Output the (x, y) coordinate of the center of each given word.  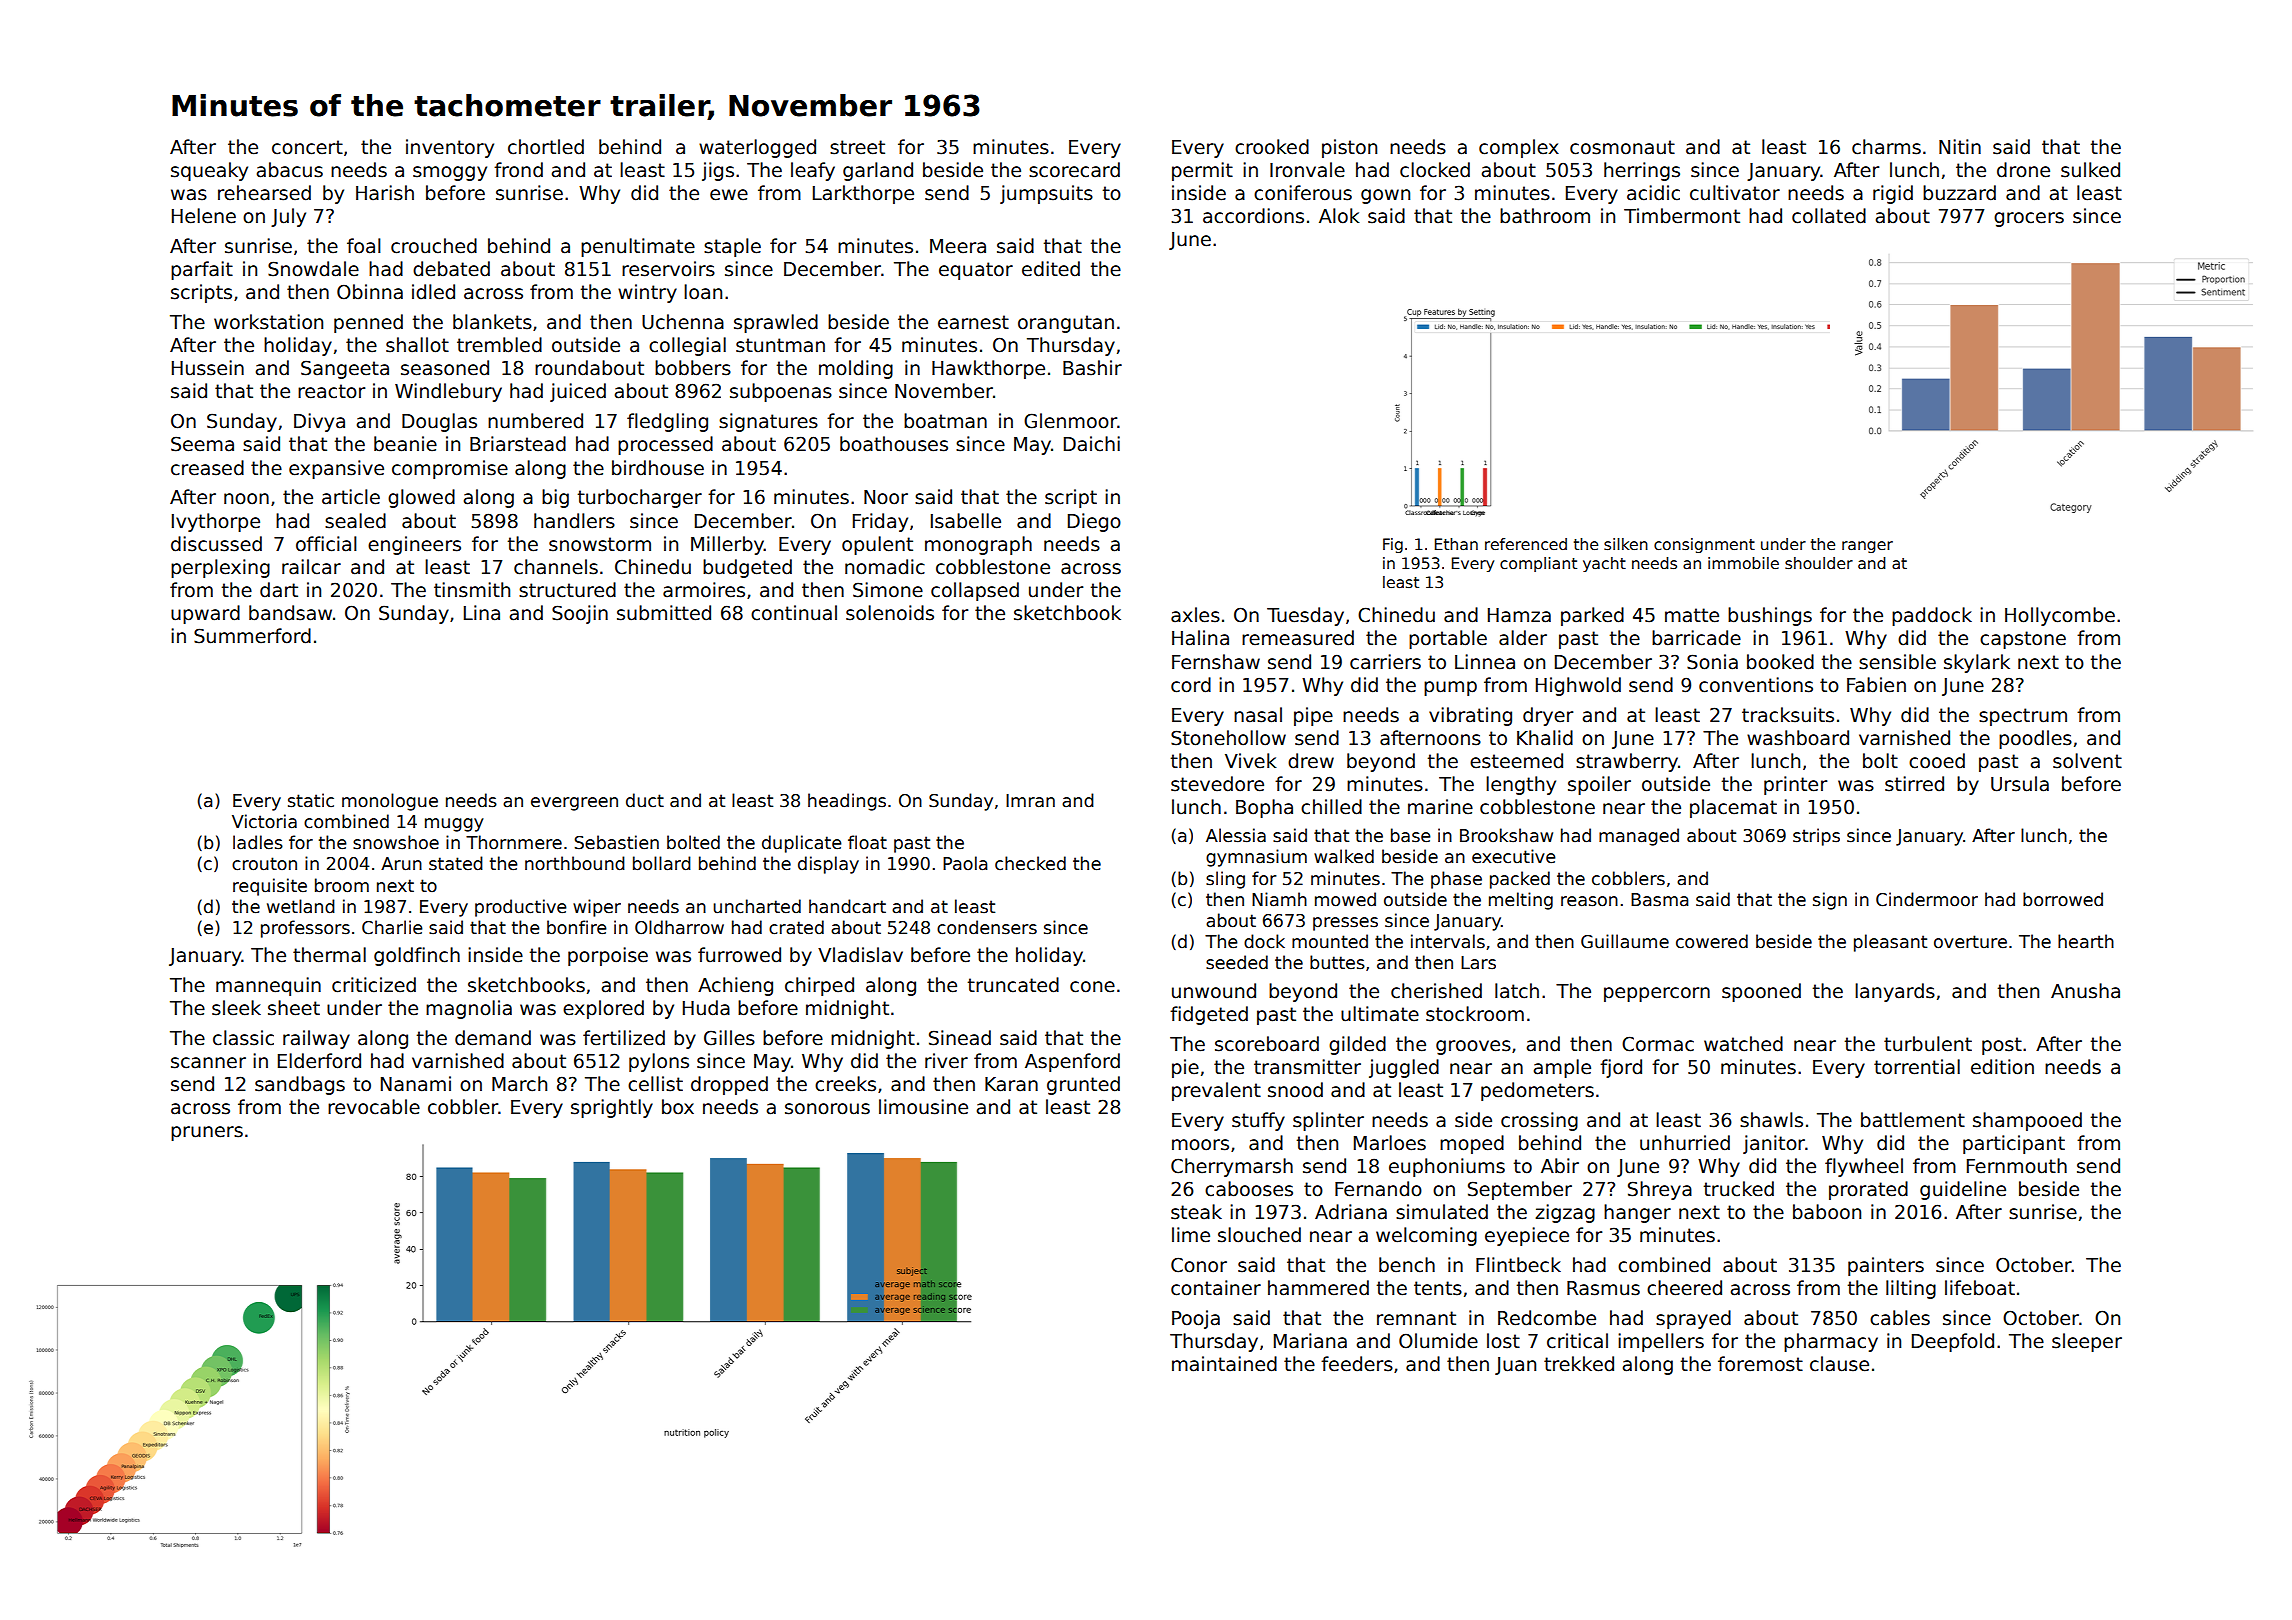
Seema (202, 444)
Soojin (580, 614)
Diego (1094, 522)
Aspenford (1072, 1062)
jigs (718, 171)
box (678, 1107)
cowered (1712, 941)
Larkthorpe (863, 194)
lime (1191, 1235)
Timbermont (1682, 216)
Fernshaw (1216, 662)
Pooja (1196, 1319)
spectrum (2023, 717)
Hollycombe (2060, 616)
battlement (1913, 1120)
